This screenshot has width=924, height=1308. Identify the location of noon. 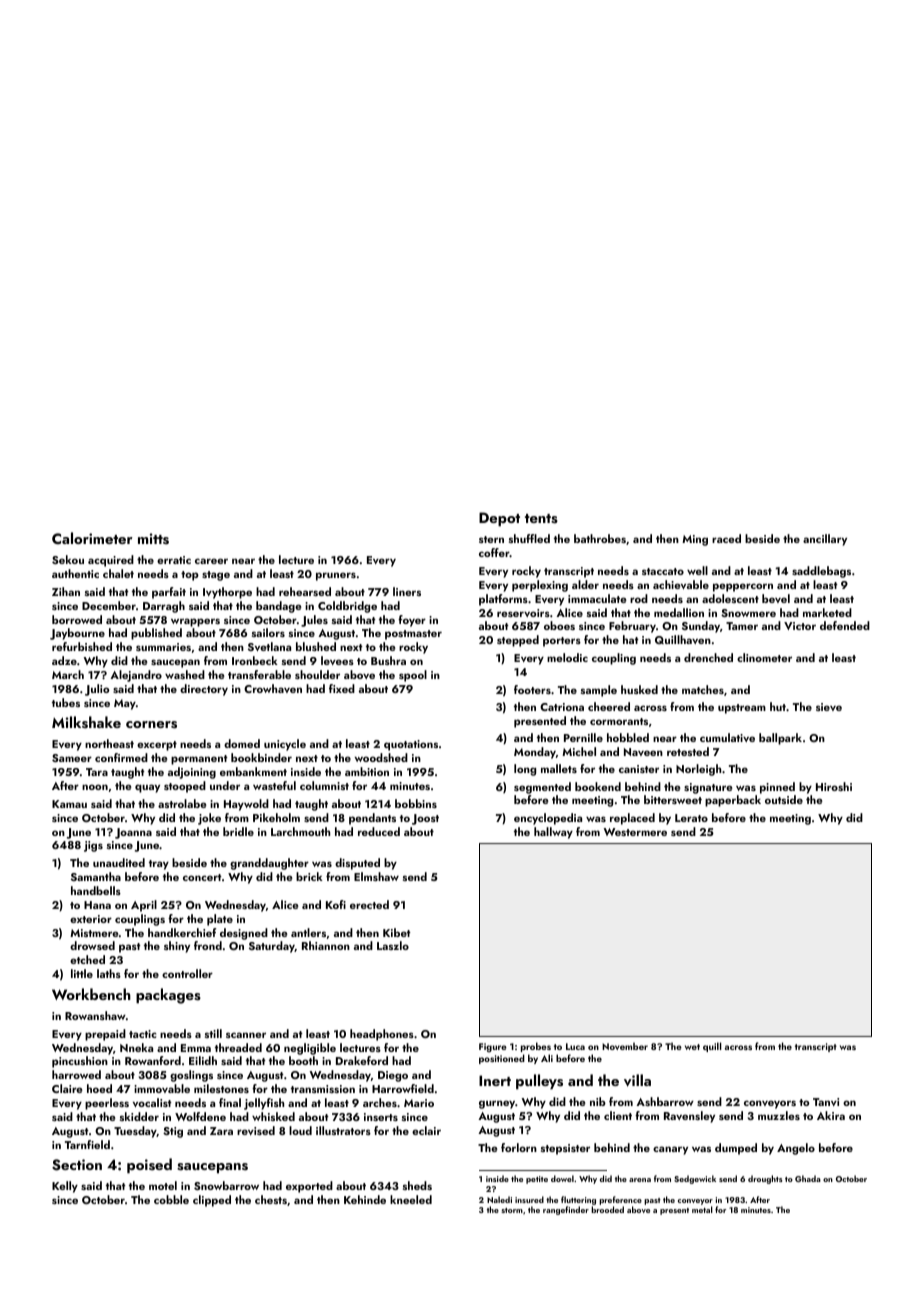
(95, 787).
